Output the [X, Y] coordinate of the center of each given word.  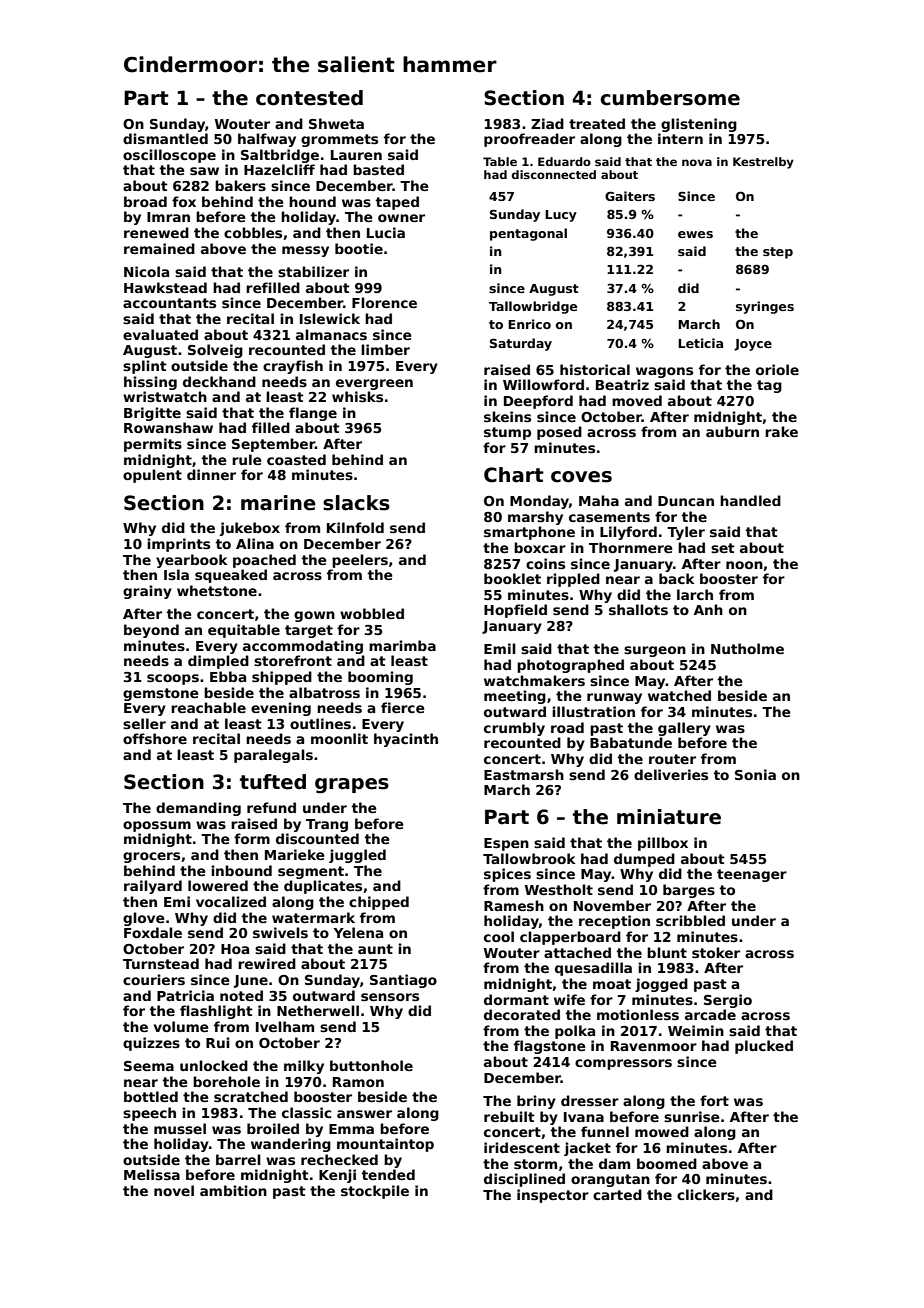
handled [750, 500]
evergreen [374, 384]
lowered [218, 885]
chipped [379, 903]
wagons [664, 372]
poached [264, 561]
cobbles [253, 232]
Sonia [755, 774]
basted [378, 169]
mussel [180, 1128]
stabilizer [313, 271]
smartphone [529, 533]
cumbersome [670, 98]
